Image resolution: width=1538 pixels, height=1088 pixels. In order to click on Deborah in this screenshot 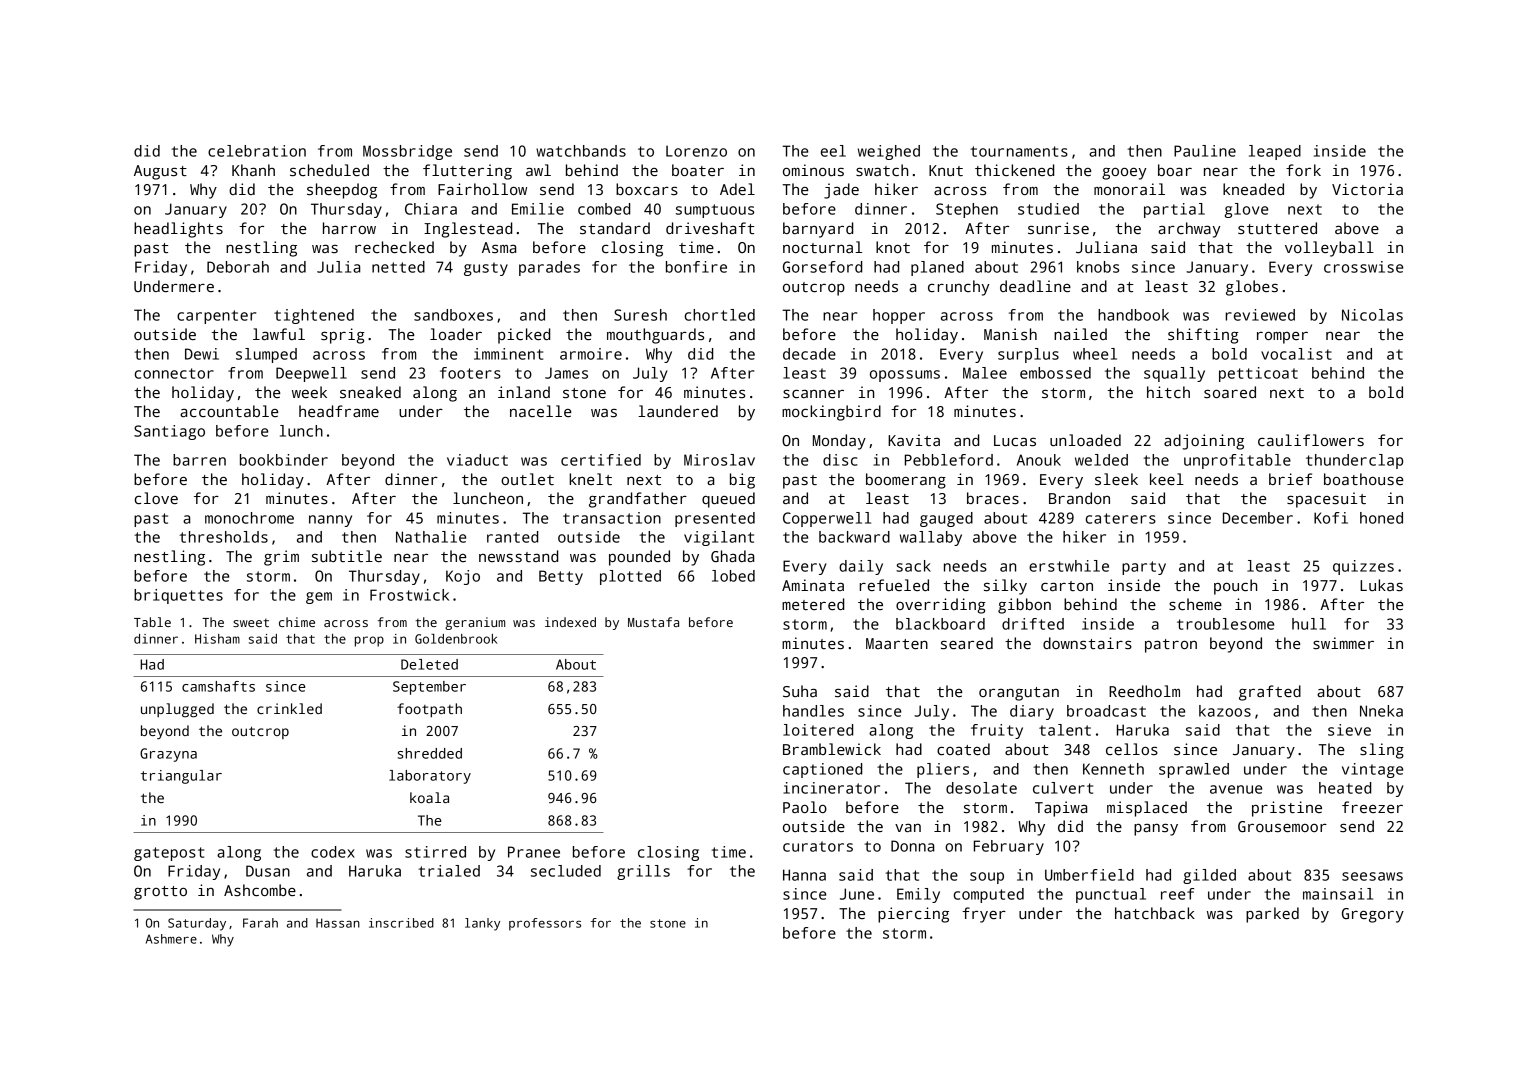, I will do `click(238, 267)`.
